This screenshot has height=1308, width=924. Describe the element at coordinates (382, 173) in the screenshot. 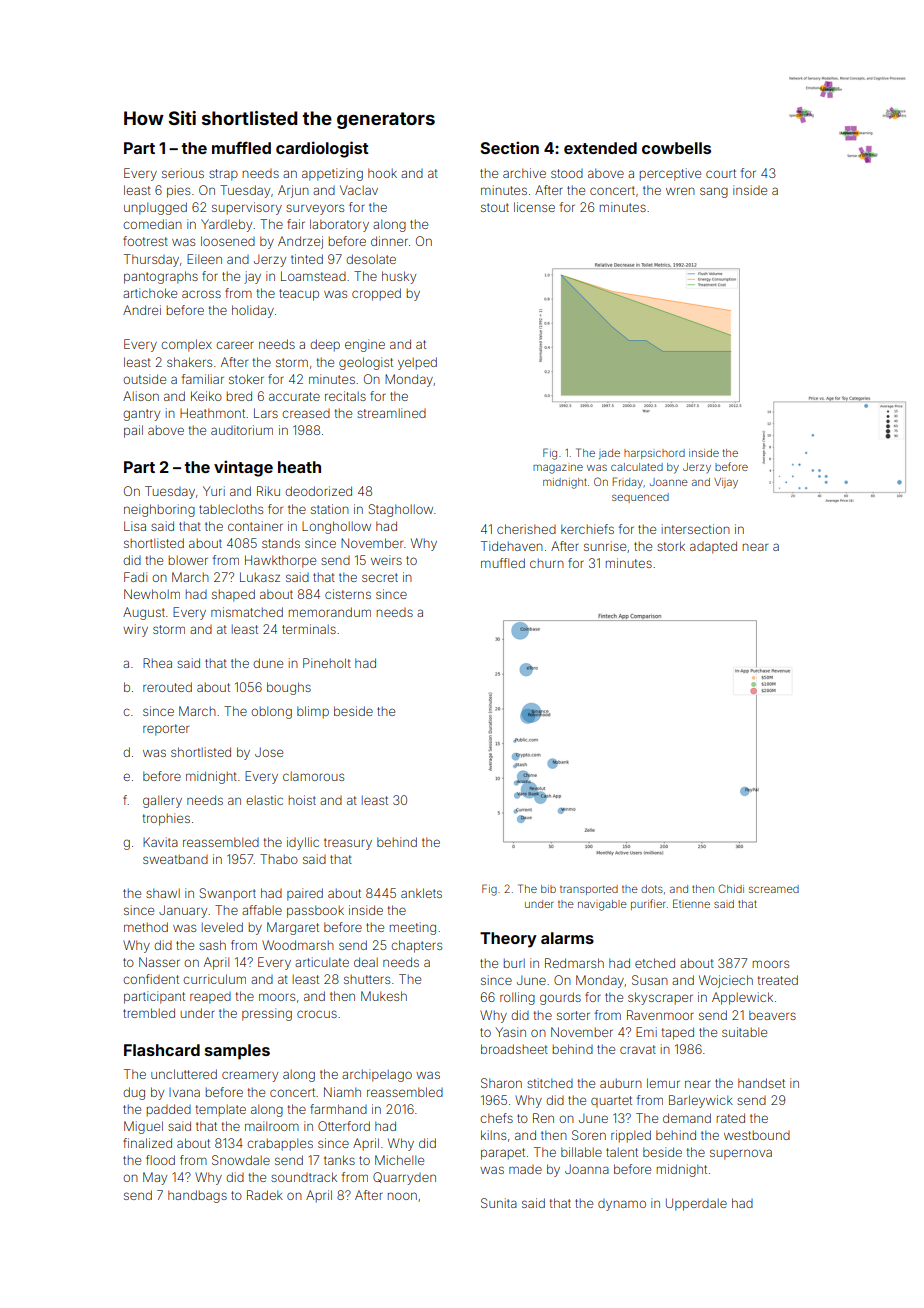

I see `hook` at that location.
